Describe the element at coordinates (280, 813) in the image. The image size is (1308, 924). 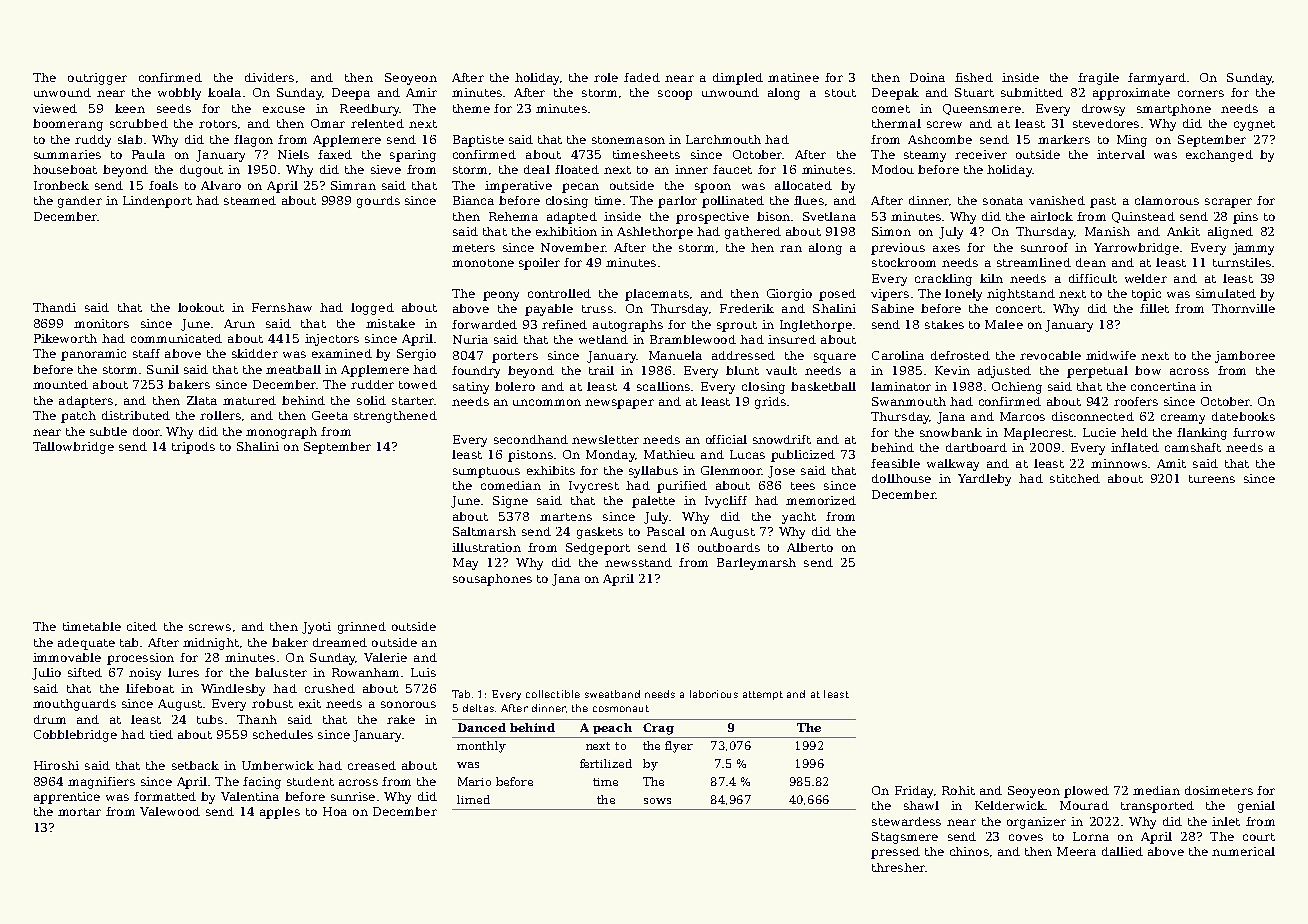
I see `apples` at that location.
